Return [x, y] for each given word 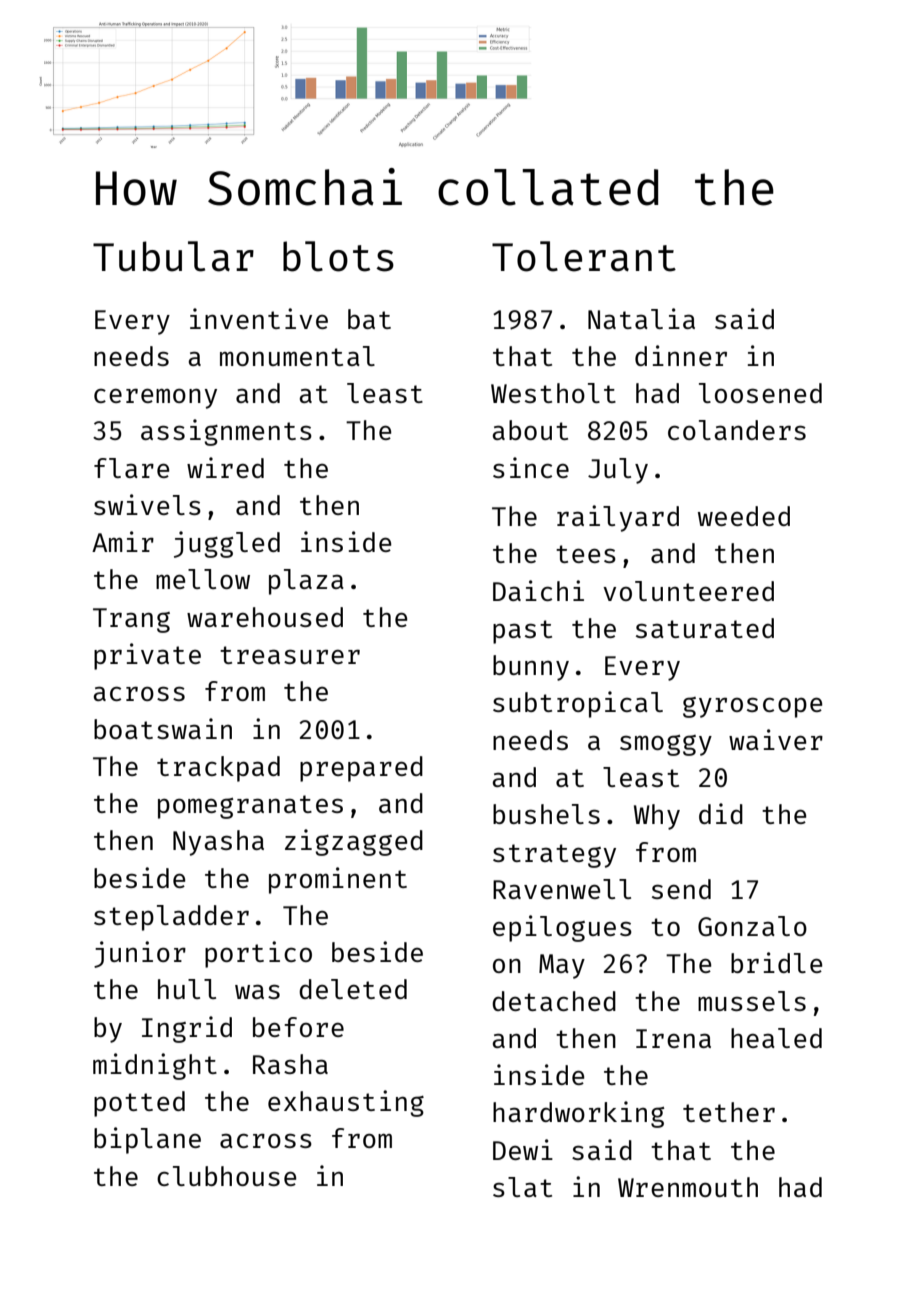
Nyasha [218, 843]
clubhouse [227, 1176]
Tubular [173, 256]
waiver [776, 739]
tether [729, 1112]
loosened [760, 393]
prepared [361, 769]
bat [369, 319]
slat [522, 1187]
